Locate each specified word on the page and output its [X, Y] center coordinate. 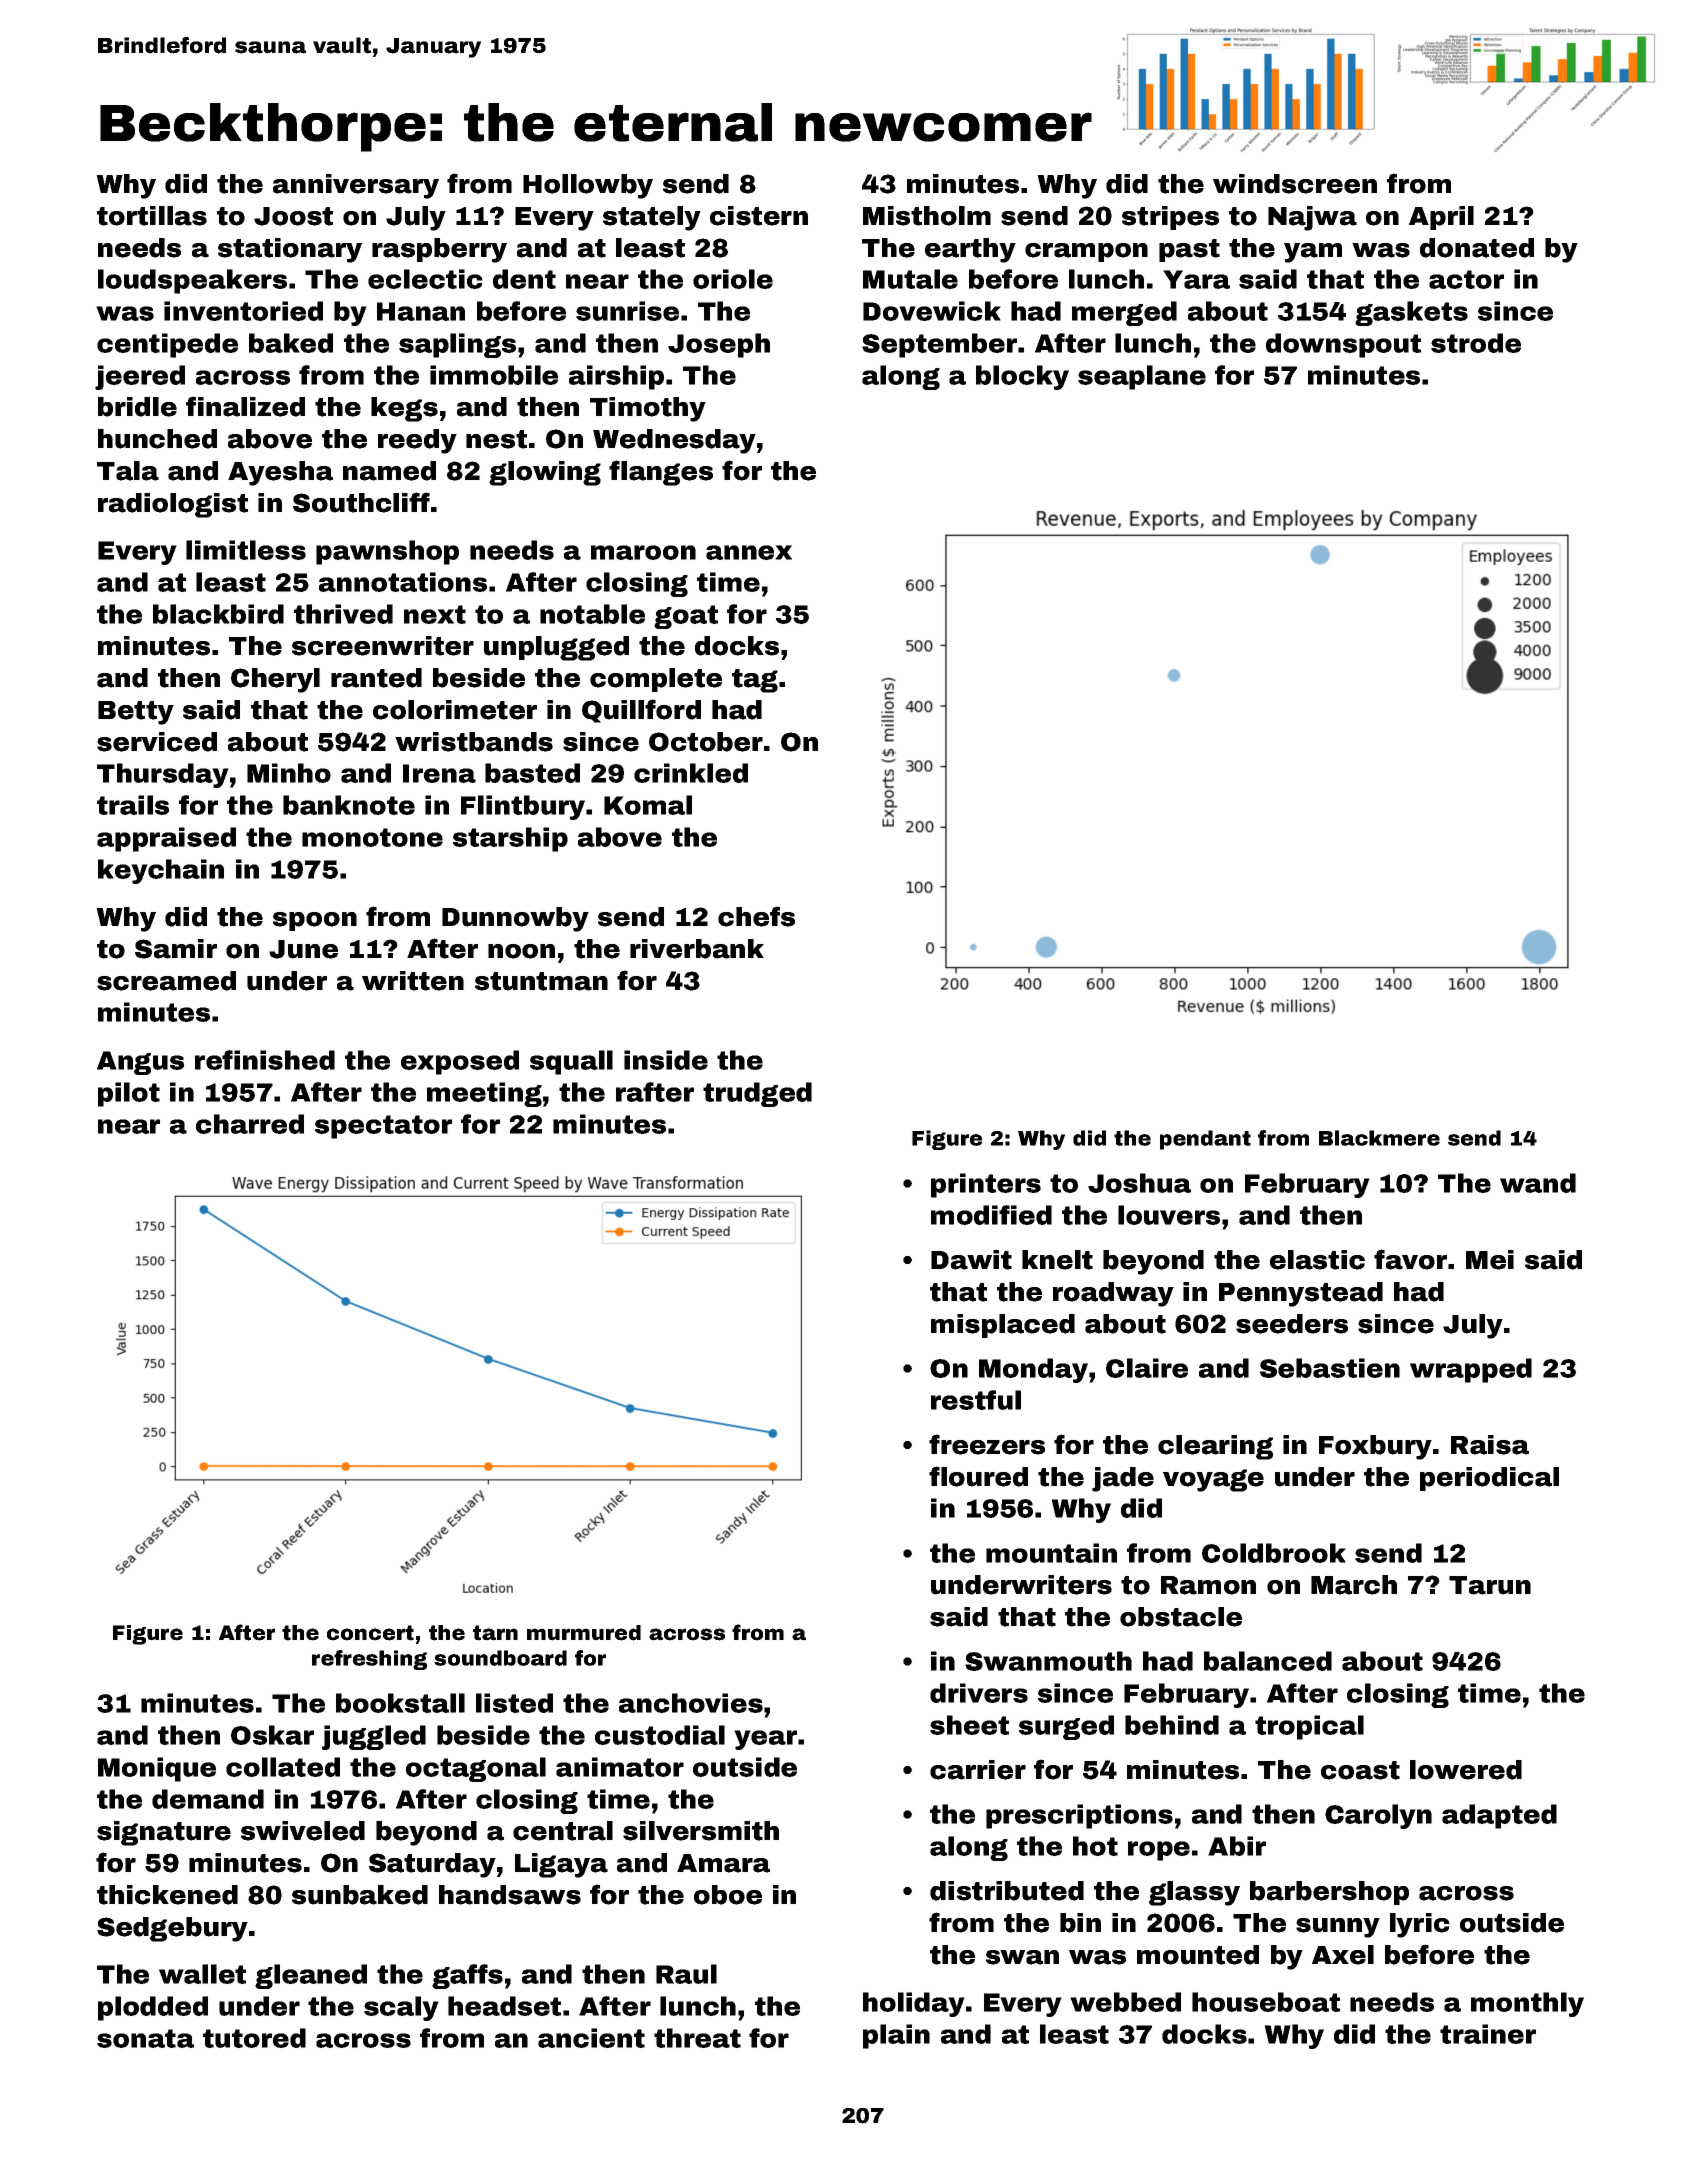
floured [978, 1476]
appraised [166, 839]
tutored [254, 2038]
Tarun [1490, 1585]
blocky [1022, 377]
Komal [648, 805]
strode [1476, 343]
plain [896, 2036]
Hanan [421, 311]
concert [370, 1633]
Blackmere [1379, 1138]
